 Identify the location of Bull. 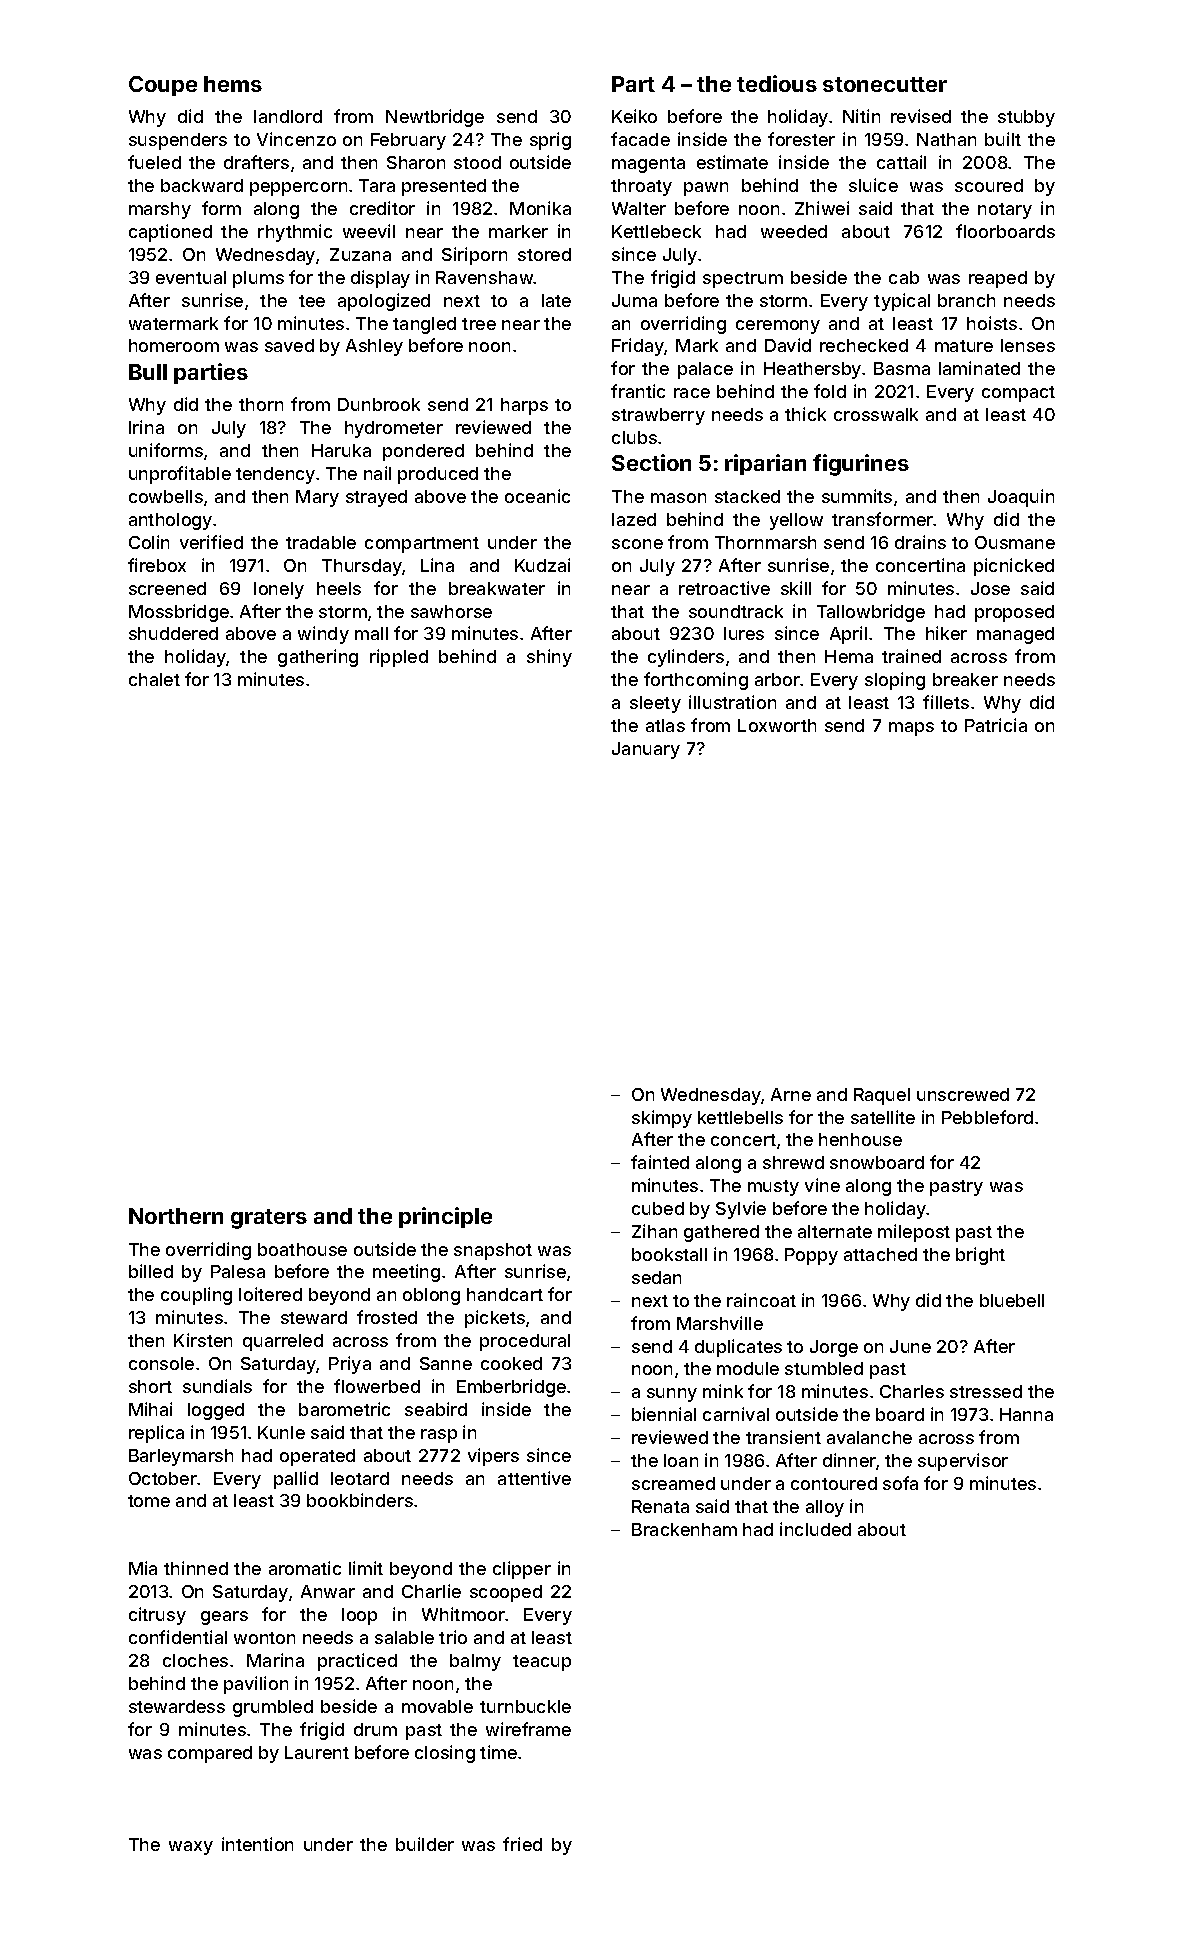
(148, 372).
